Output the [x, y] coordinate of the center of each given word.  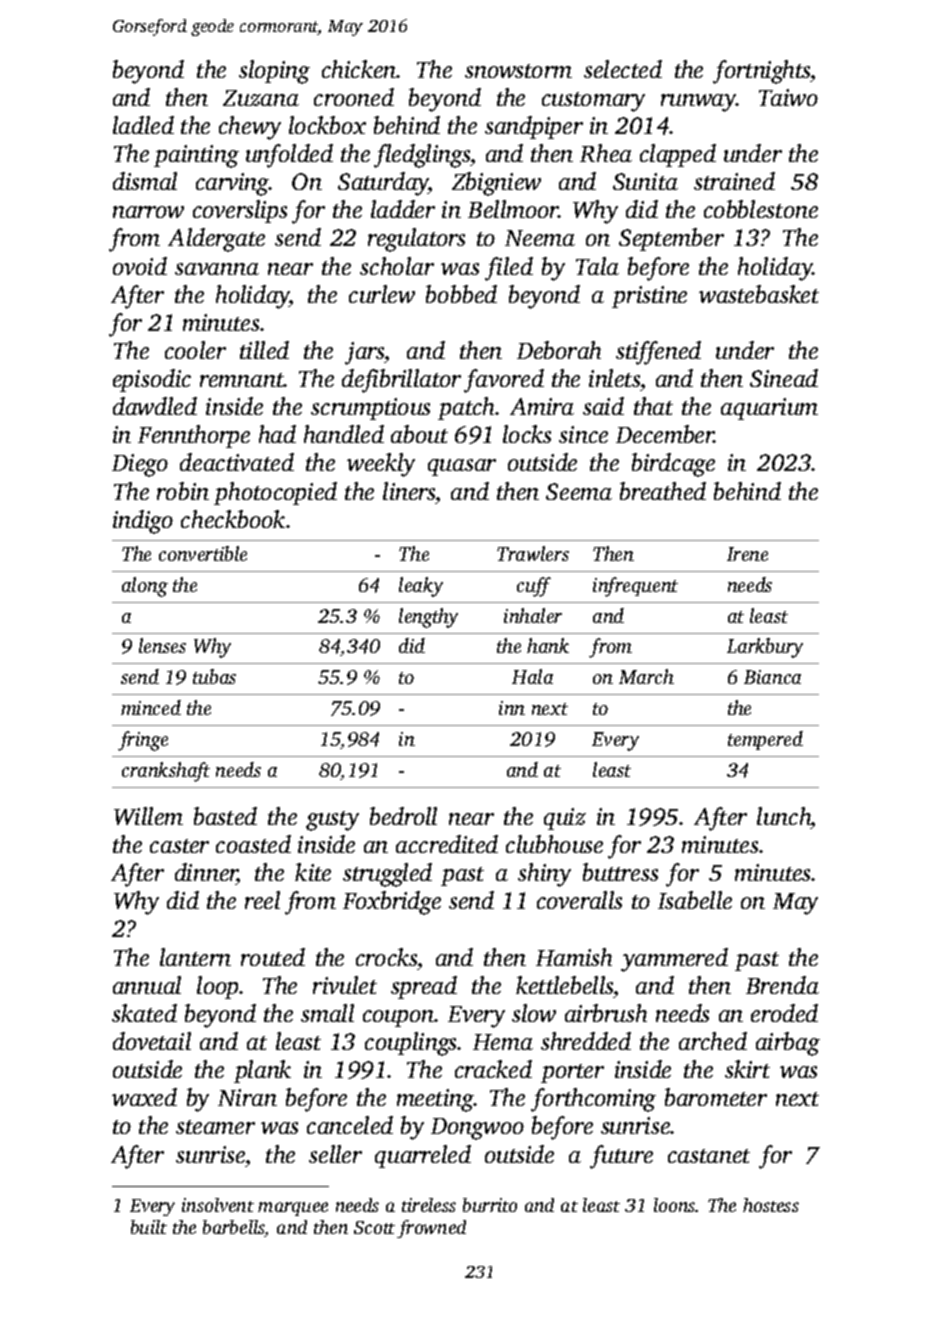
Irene [747, 554]
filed [509, 269]
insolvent [218, 1205]
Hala [532, 676]
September [671, 239]
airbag [788, 1044]
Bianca [772, 677]
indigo [143, 522]
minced [151, 707]
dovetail [152, 1041]
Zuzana [261, 98]
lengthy [428, 618]
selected [623, 69]
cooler [195, 350]
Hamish [574, 957]
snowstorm [518, 71]
